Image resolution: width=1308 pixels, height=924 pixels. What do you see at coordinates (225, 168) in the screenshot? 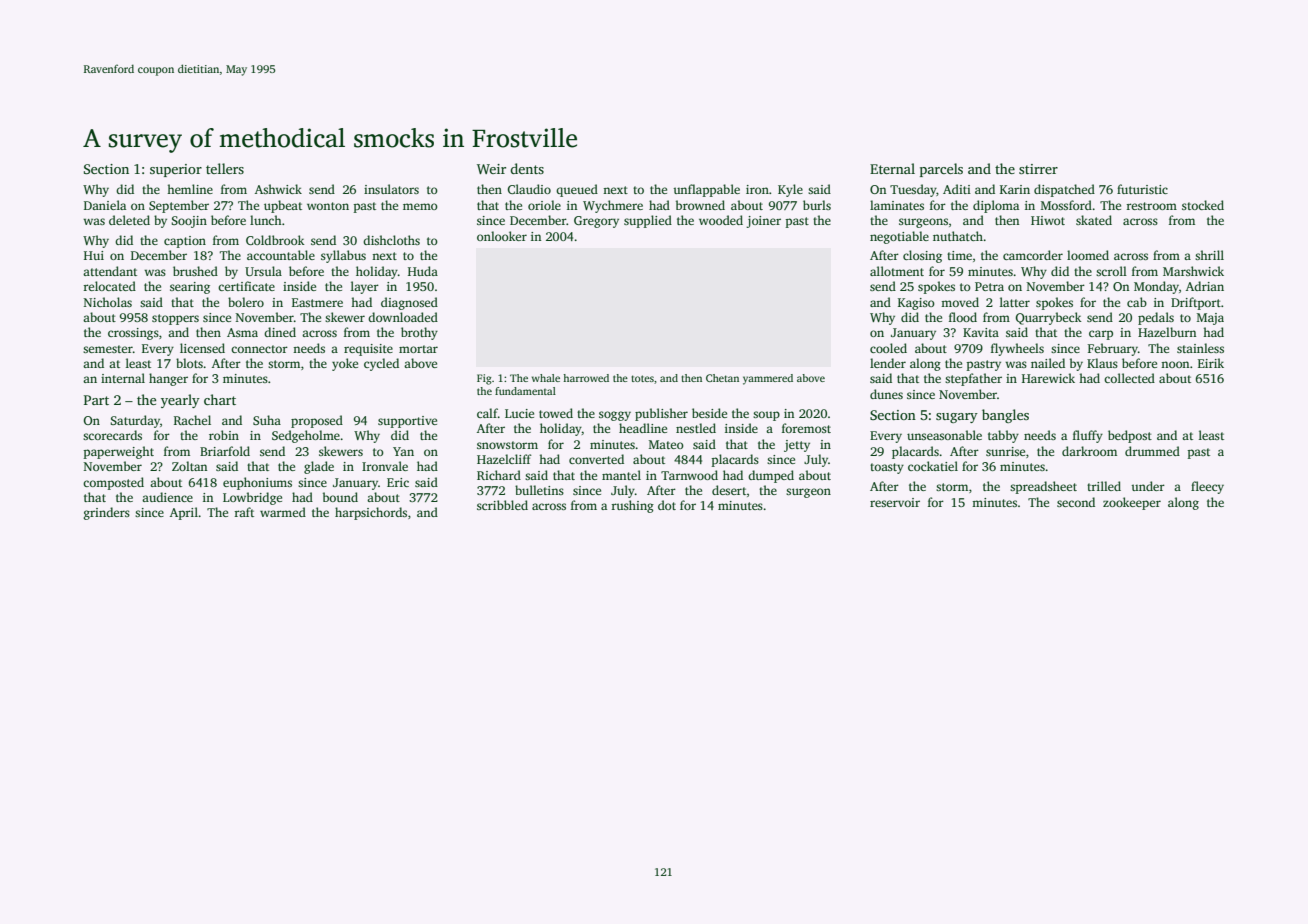
I see `tellers` at bounding box center [225, 168].
